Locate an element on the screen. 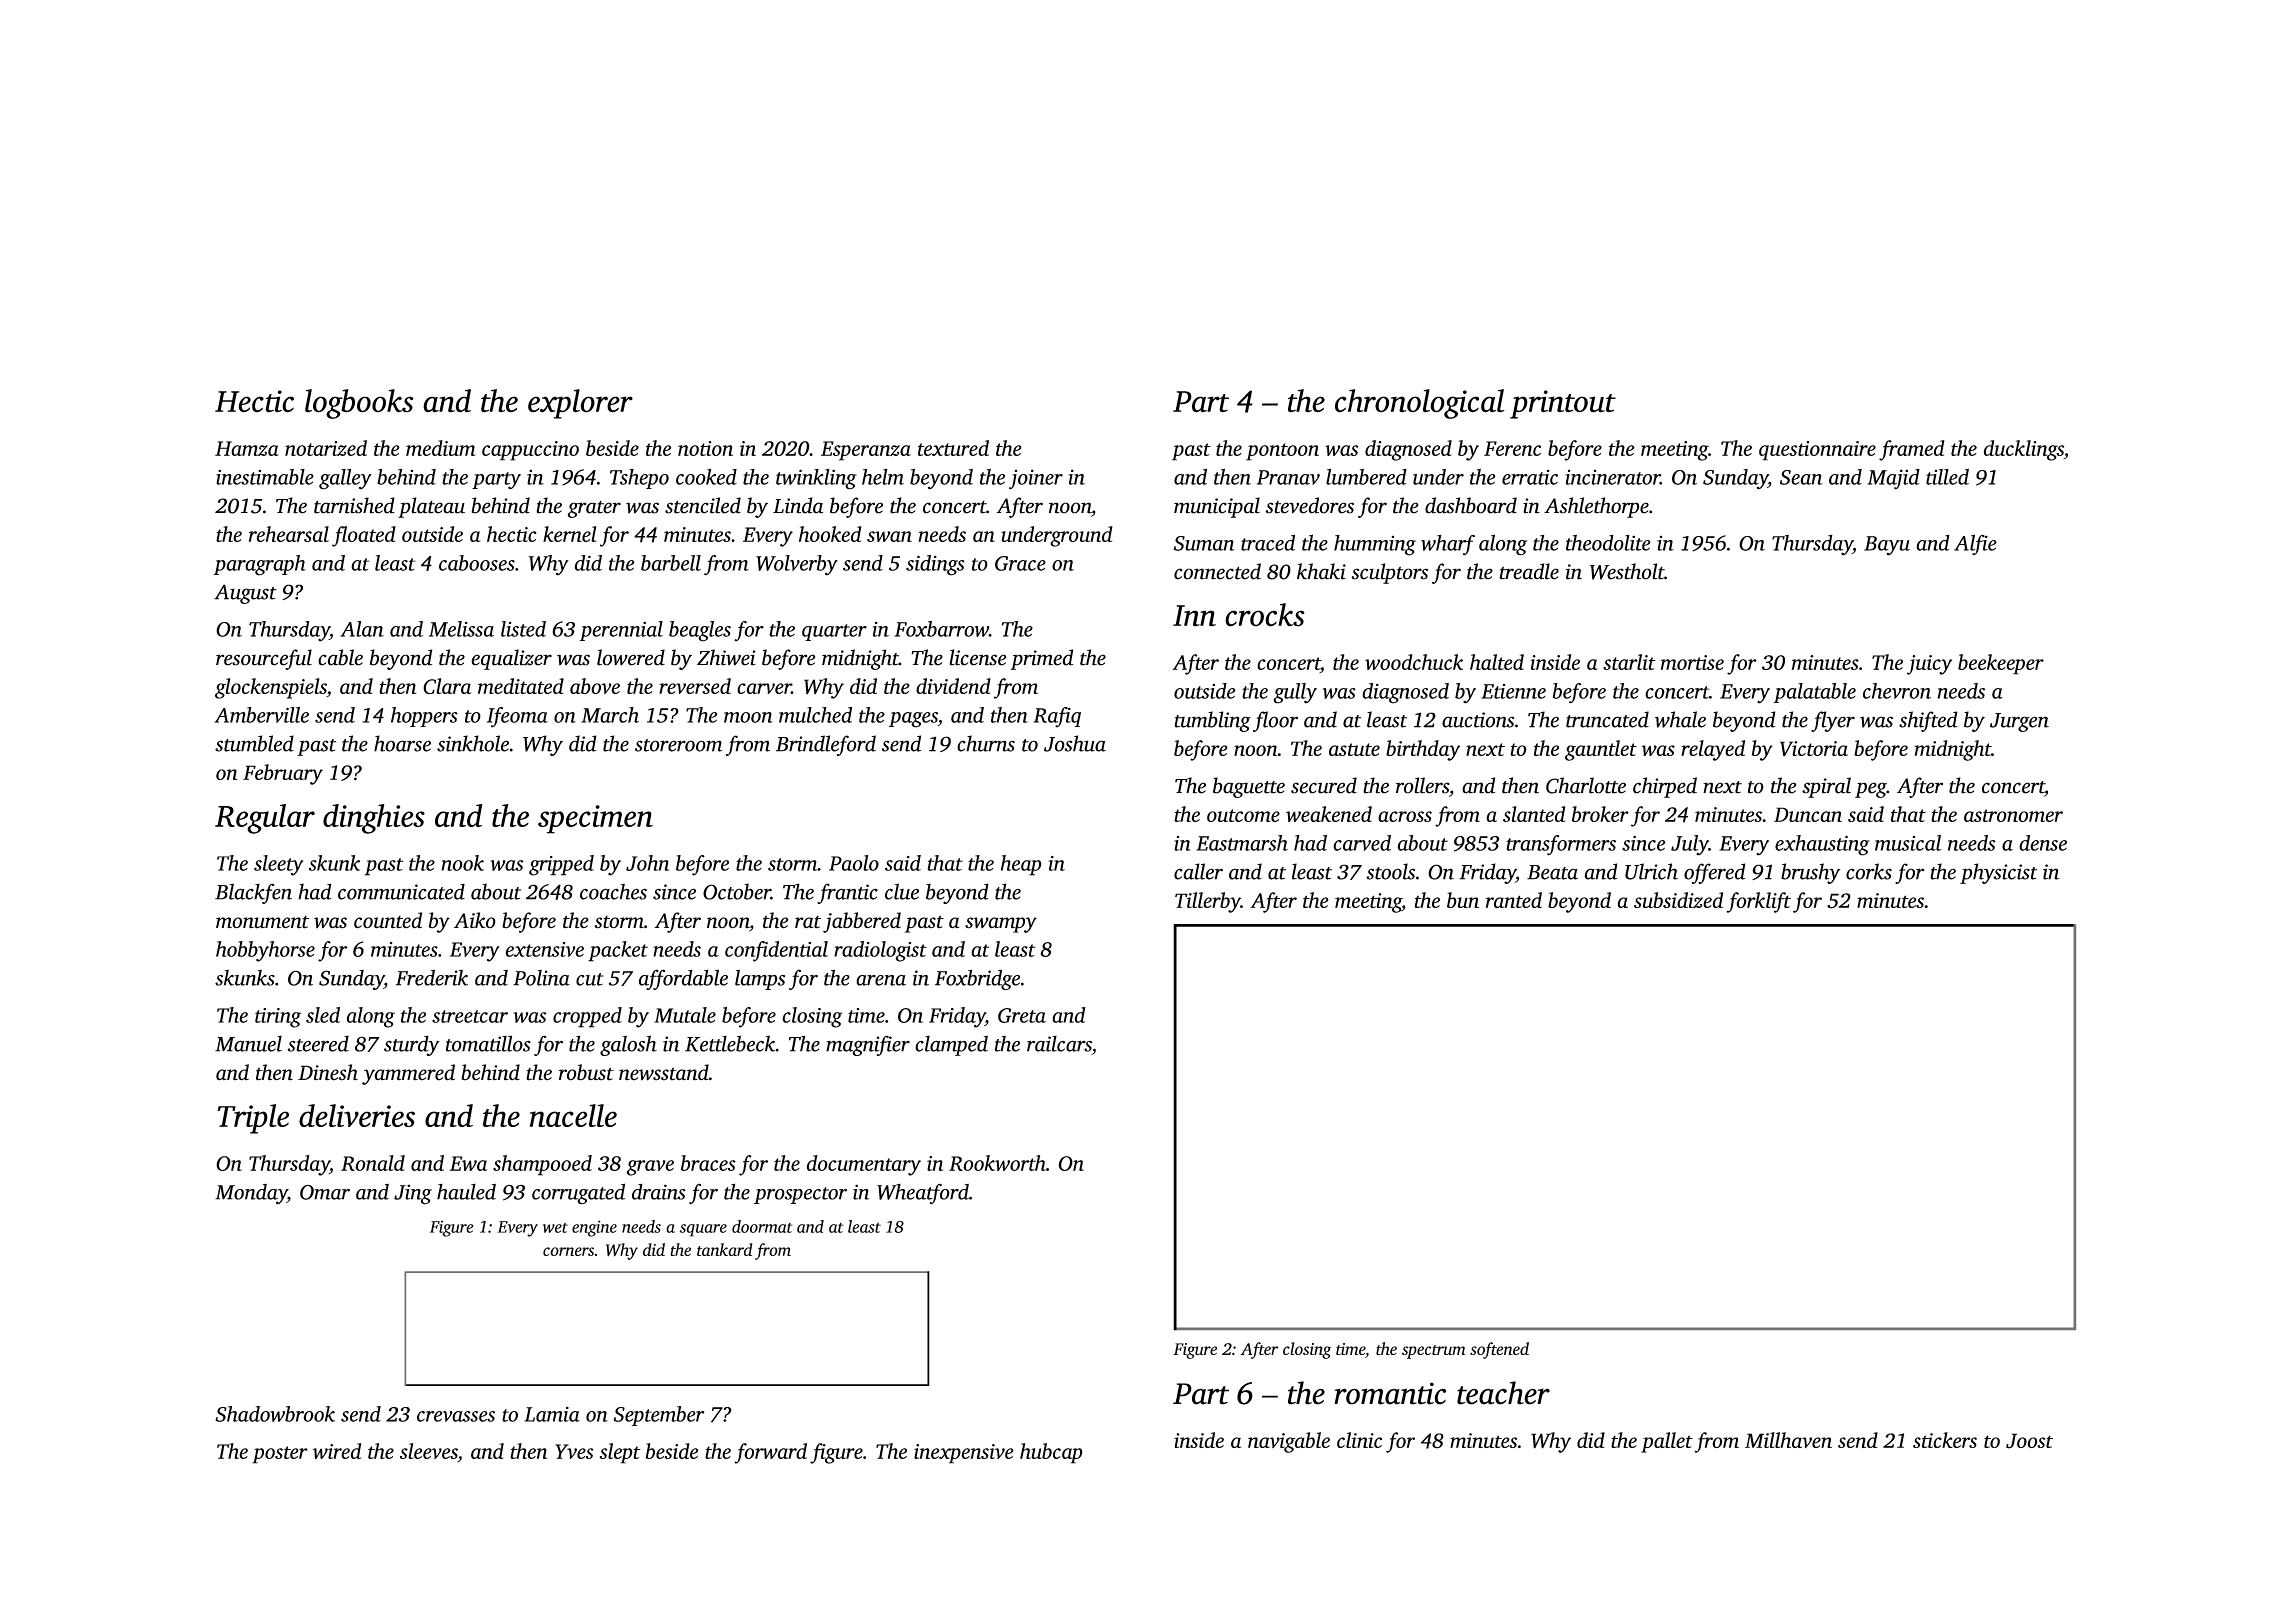 The image size is (2292, 1620). Melissa is located at coordinates (461, 629).
